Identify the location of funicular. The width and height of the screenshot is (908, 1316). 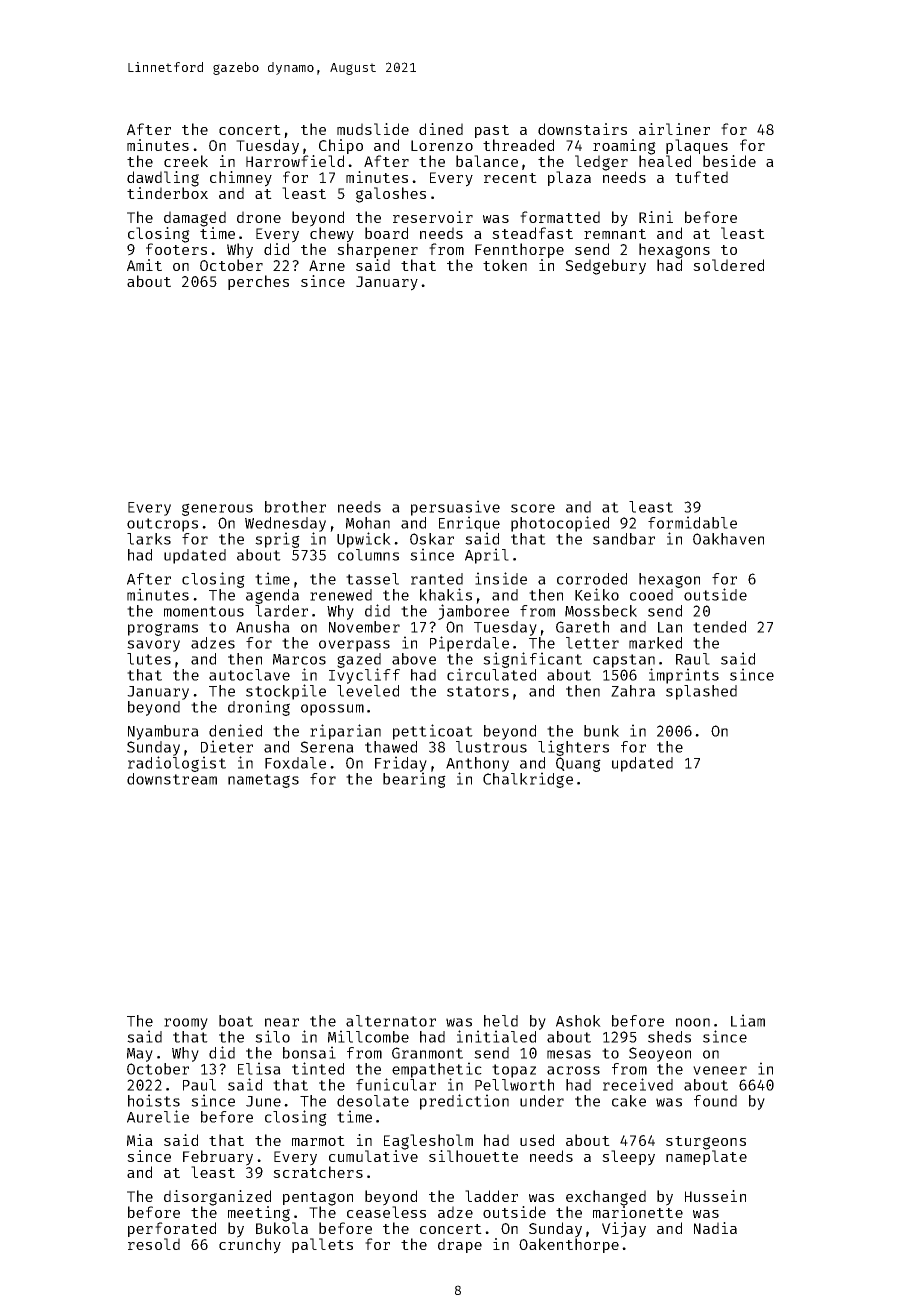
(396, 1084).
